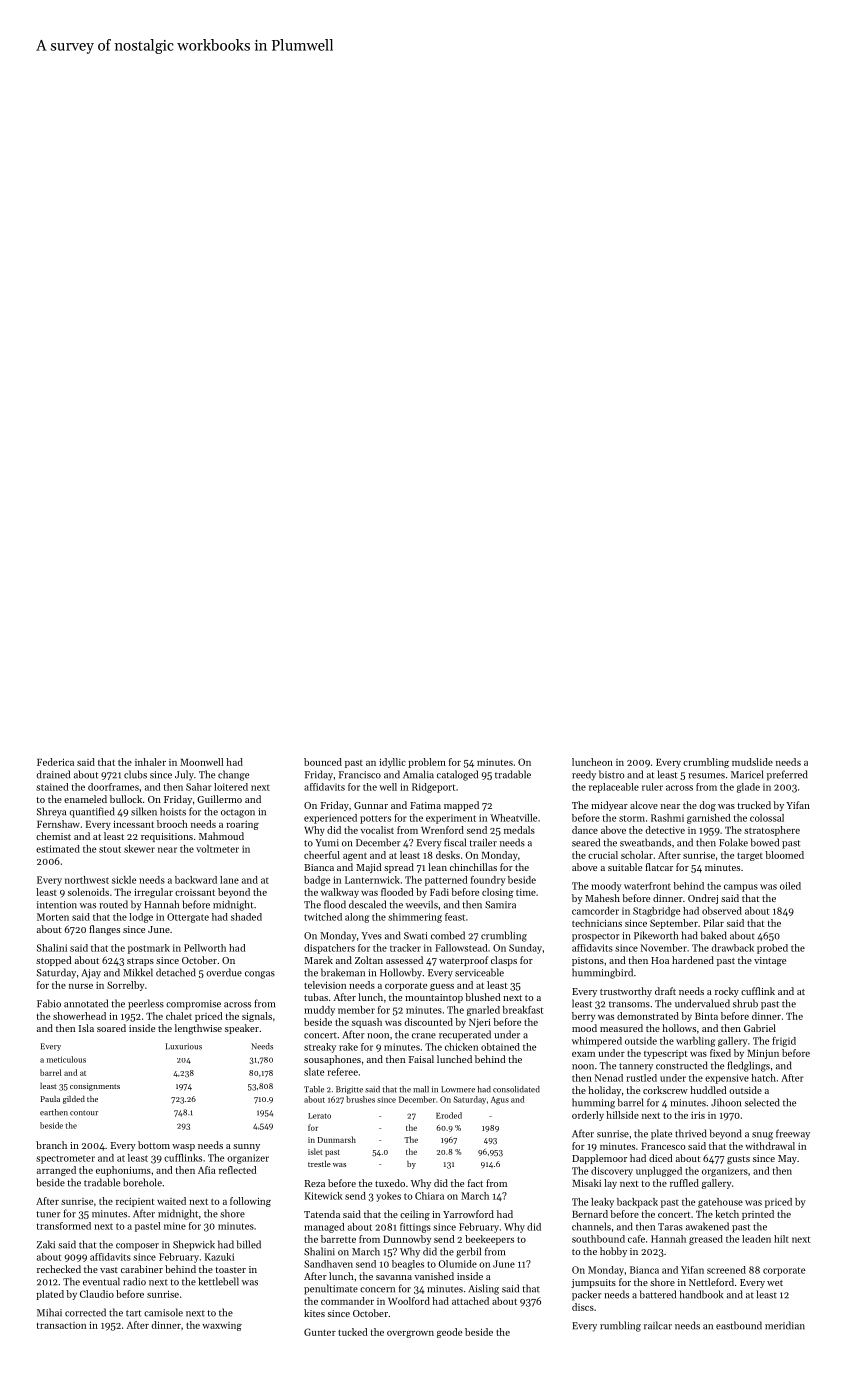 This image has height=1400, width=849. I want to click on Federica, so click(55, 762).
